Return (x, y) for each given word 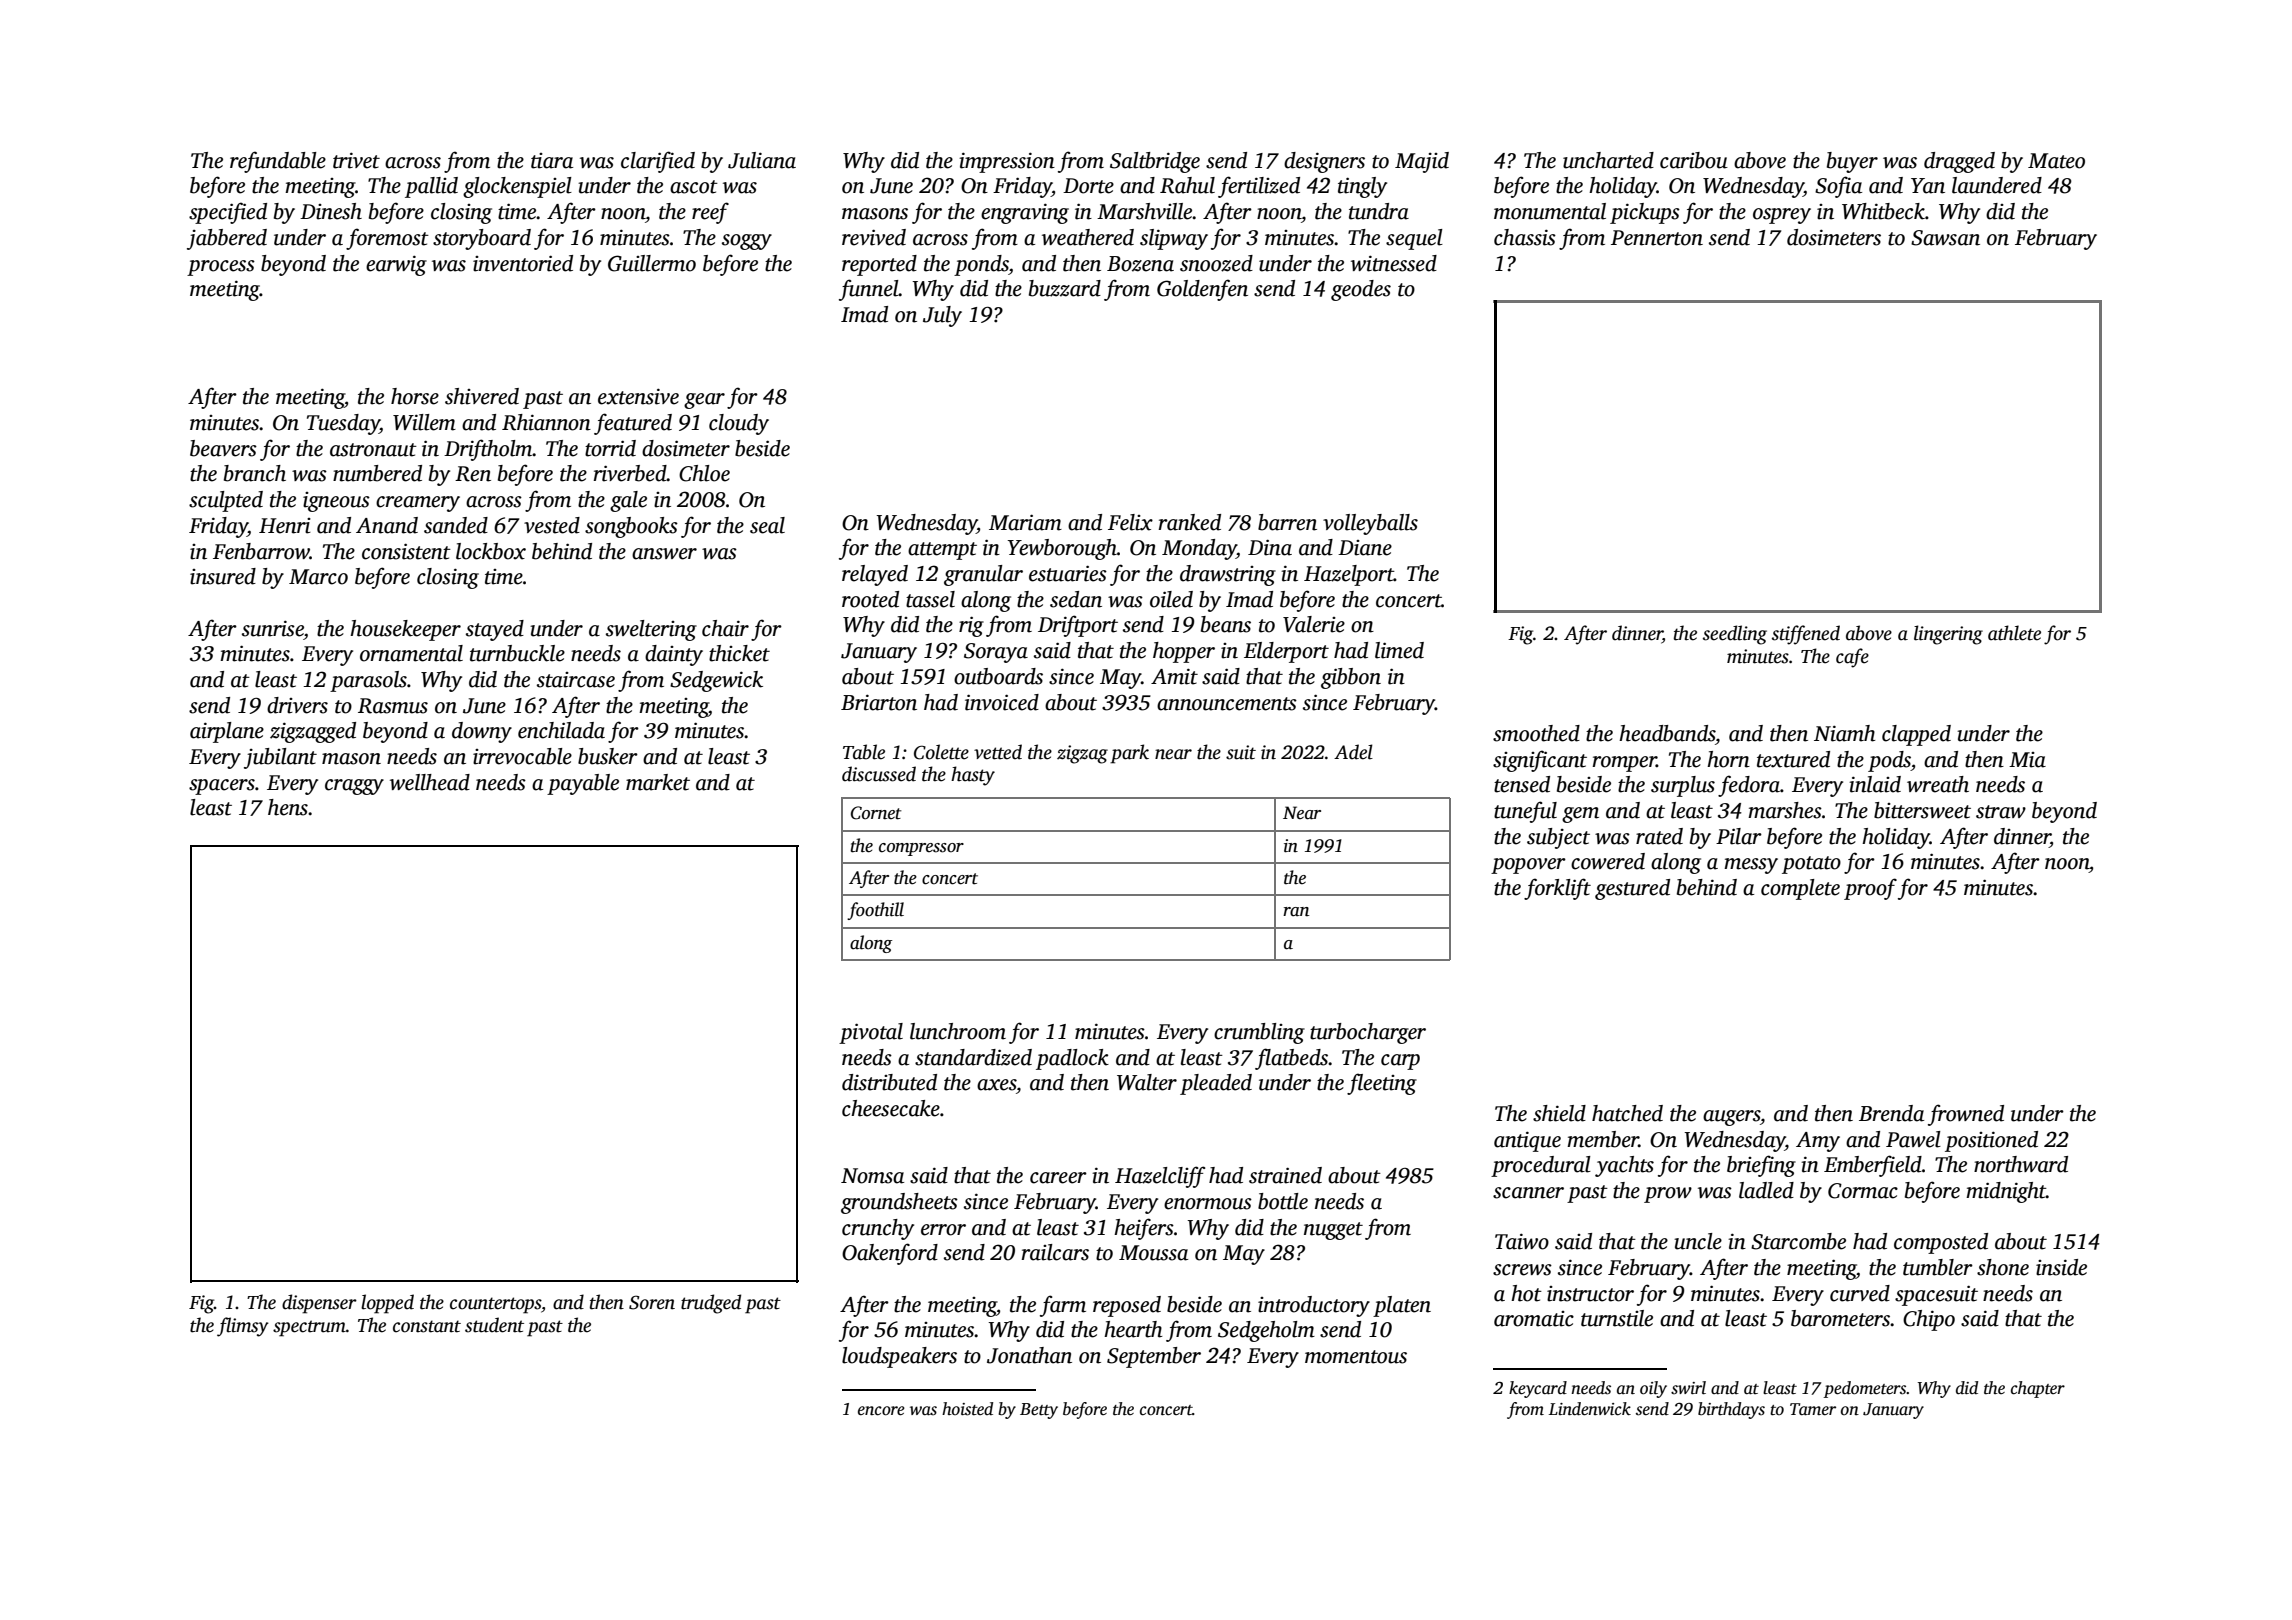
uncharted (1608, 160)
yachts (1624, 1166)
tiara (552, 161)
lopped (387, 1304)
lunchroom (958, 1031)
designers (1324, 162)
